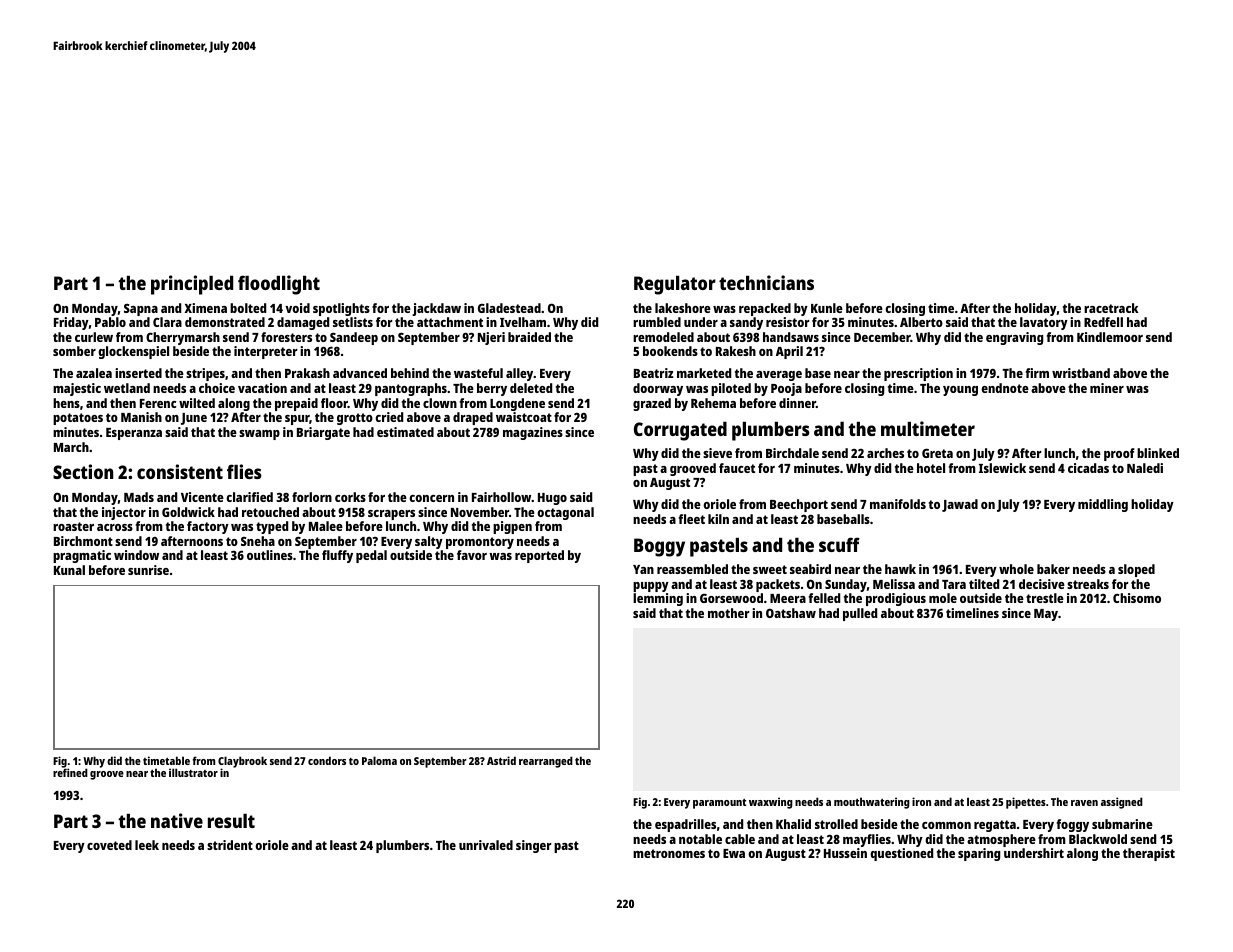  What do you see at coordinates (124, 513) in the page?
I see `injector` at bounding box center [124, 513].
